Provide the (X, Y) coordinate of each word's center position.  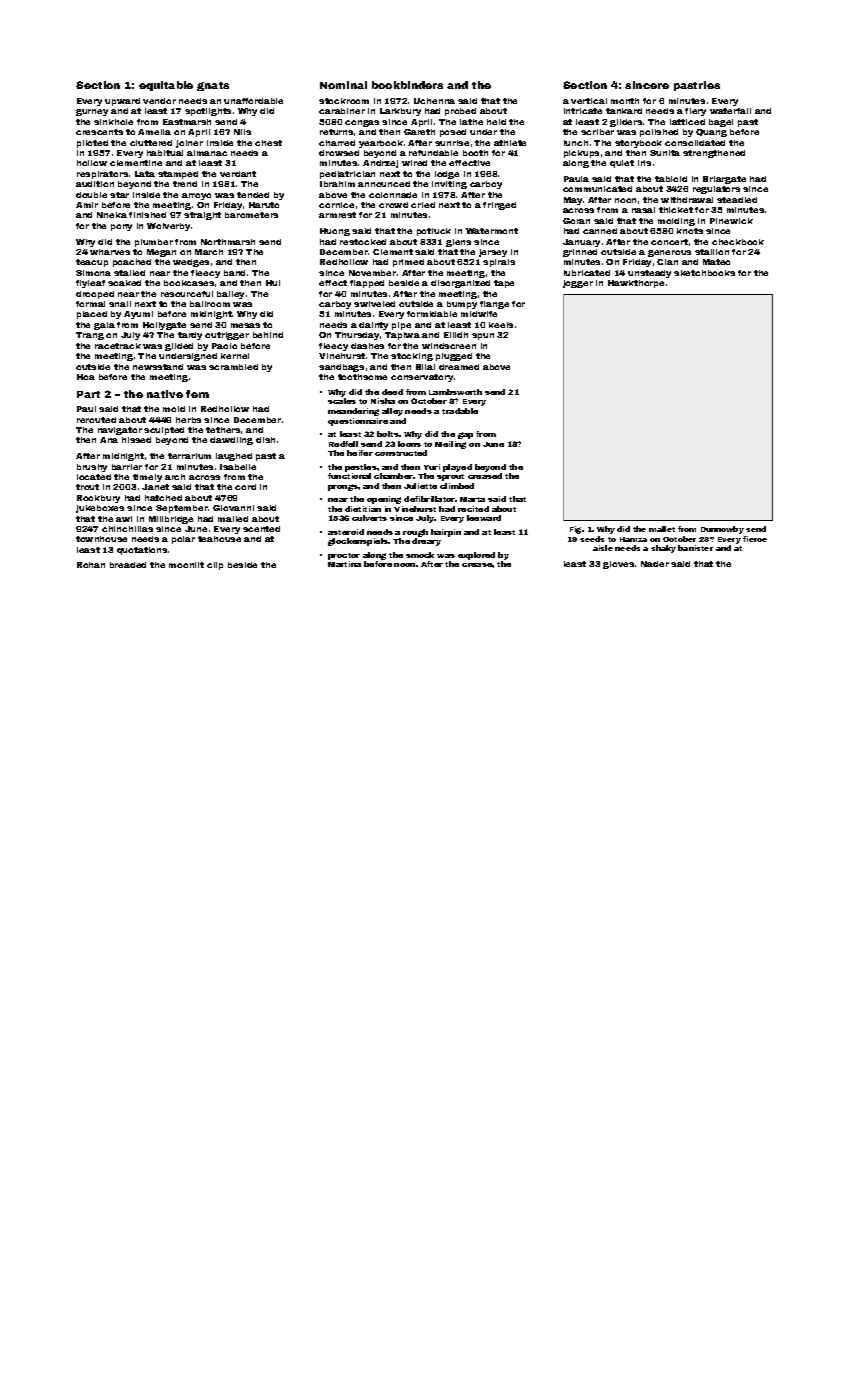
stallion (712, 252)
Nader (655, 564)
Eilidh (456, 335)
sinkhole (113, 122)
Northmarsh (228, 242)
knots (690, 231)
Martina (344, 564)
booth (475, 153)
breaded (128, 565)
